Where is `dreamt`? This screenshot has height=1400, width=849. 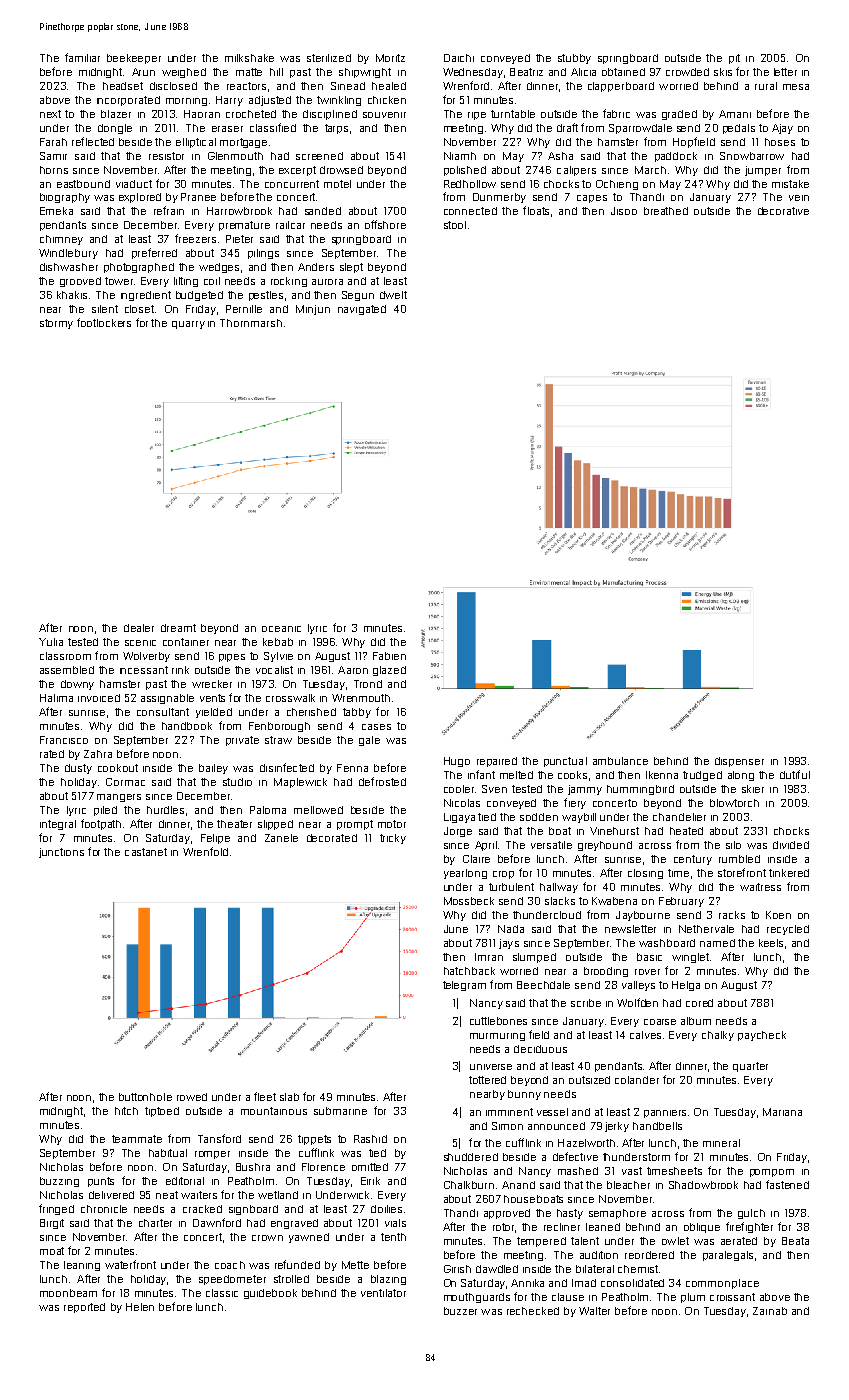 dreamt is located at coordinates (178, 628).
